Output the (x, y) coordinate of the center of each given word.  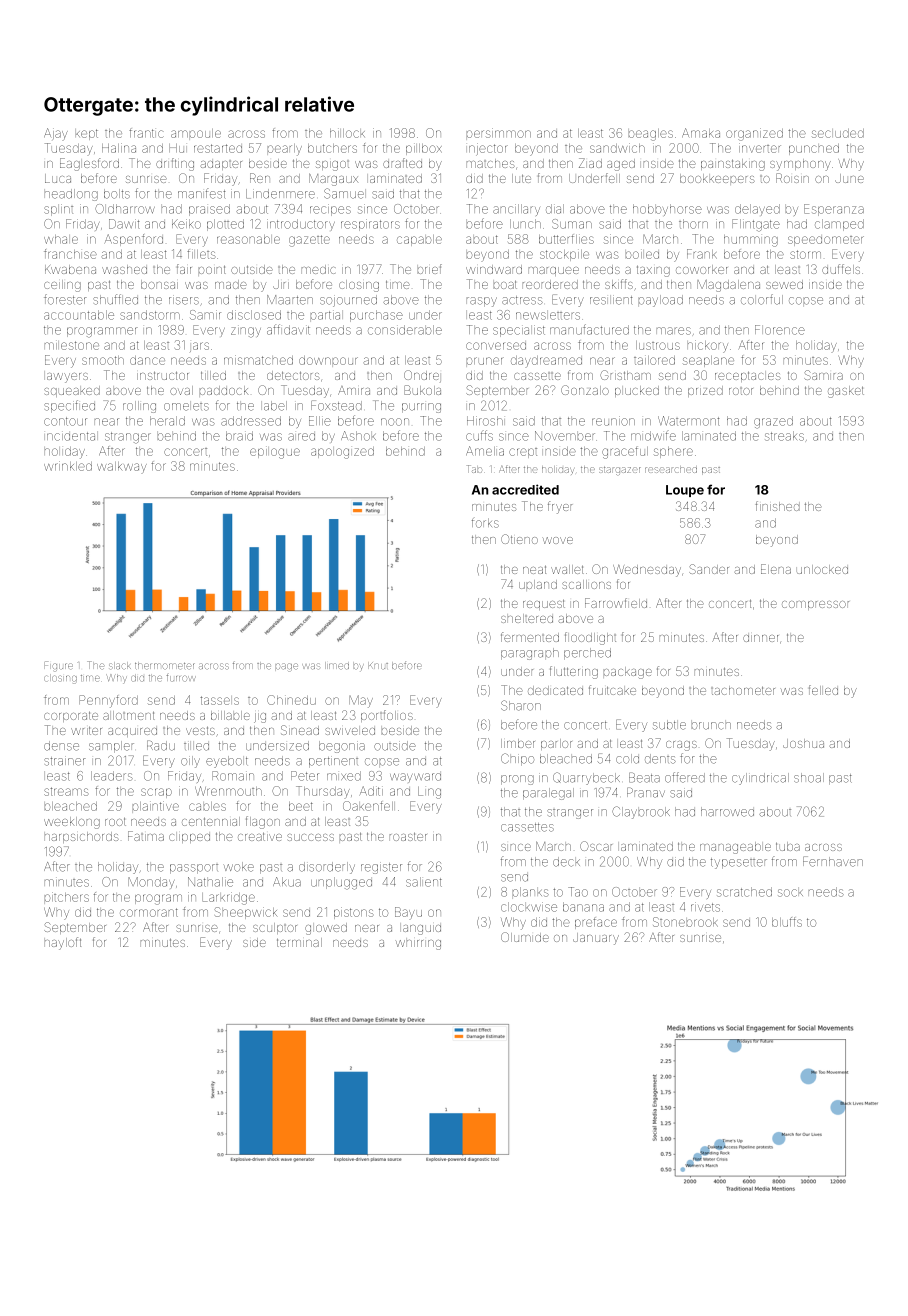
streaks (784, 436)
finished (778, 506)
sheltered (527, 618)
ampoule (196, 133)
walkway (122, 467)
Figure (58, 666)
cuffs (479, 435)
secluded (838, 133)
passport (194, 869)
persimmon (499, 133)
